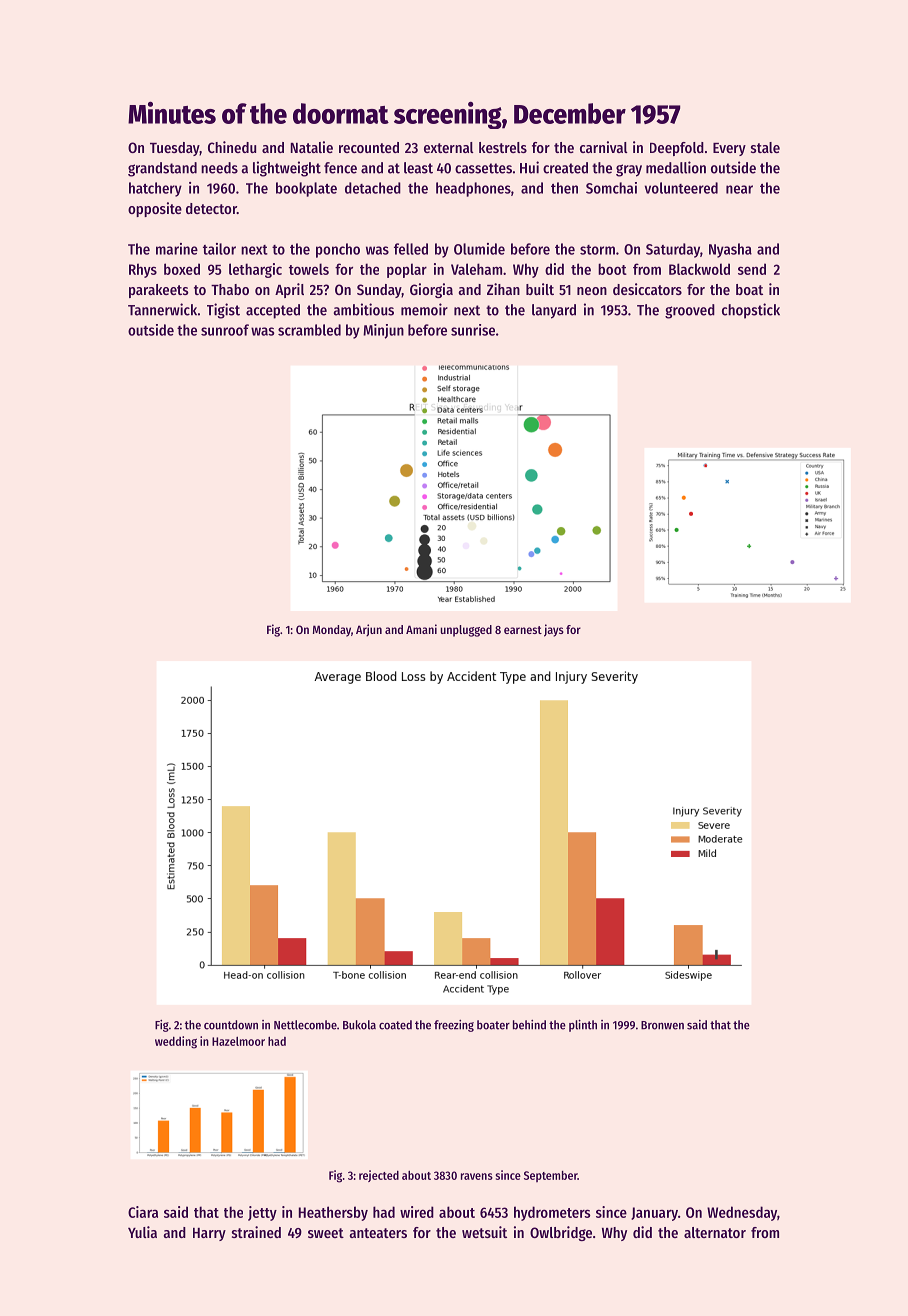  What do you see at coordinates (751, 311) in the image?
I see `chopstick` at bounding box center [751, 311].
